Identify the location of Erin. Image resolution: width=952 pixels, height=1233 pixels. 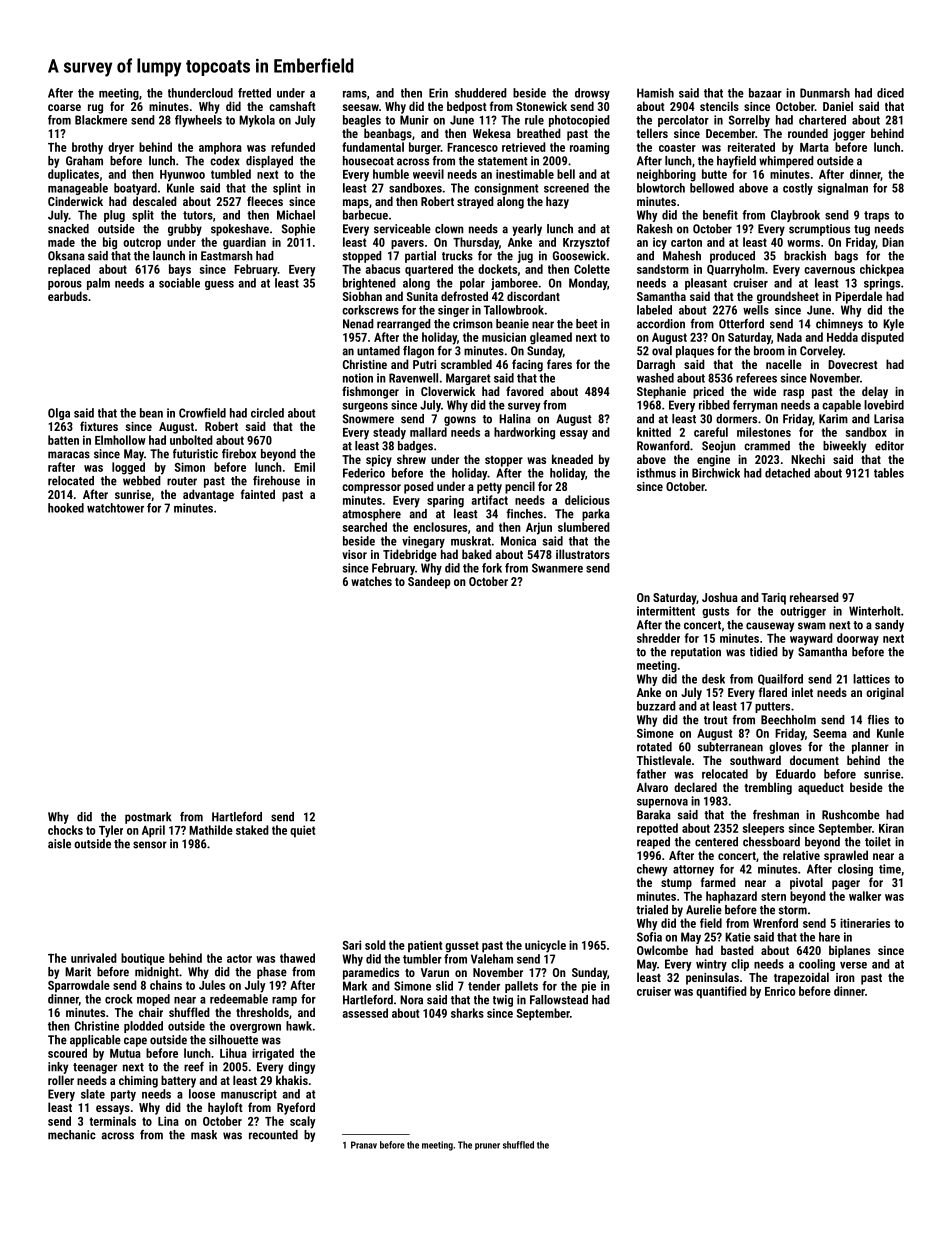
(438, 93).
